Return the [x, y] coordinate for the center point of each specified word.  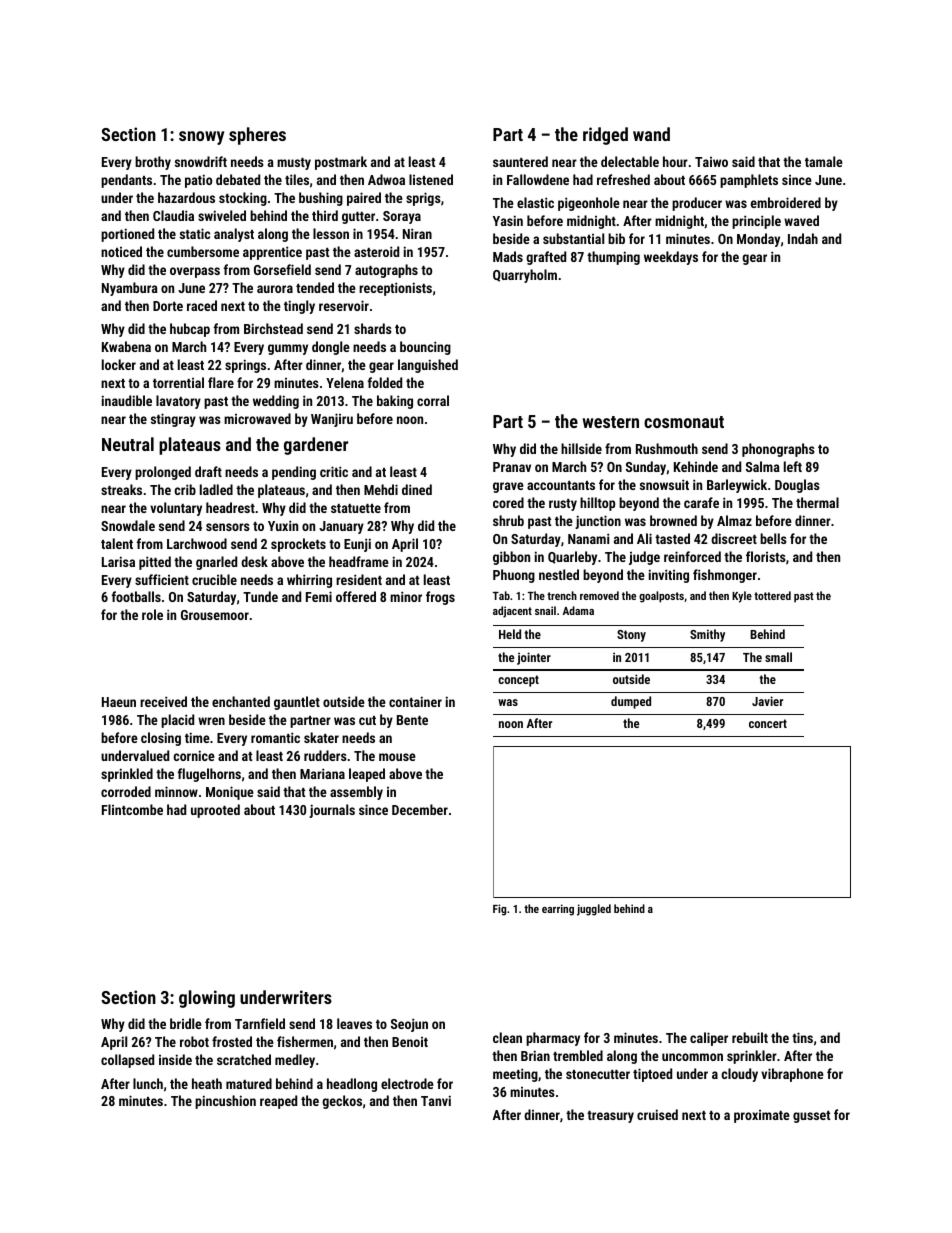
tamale [824, 161]
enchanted [241, 701]
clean [507, 1037]
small [778, 657]
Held [510, 634]
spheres [257, 136]
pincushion [225, 1102]
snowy [201, 138]
